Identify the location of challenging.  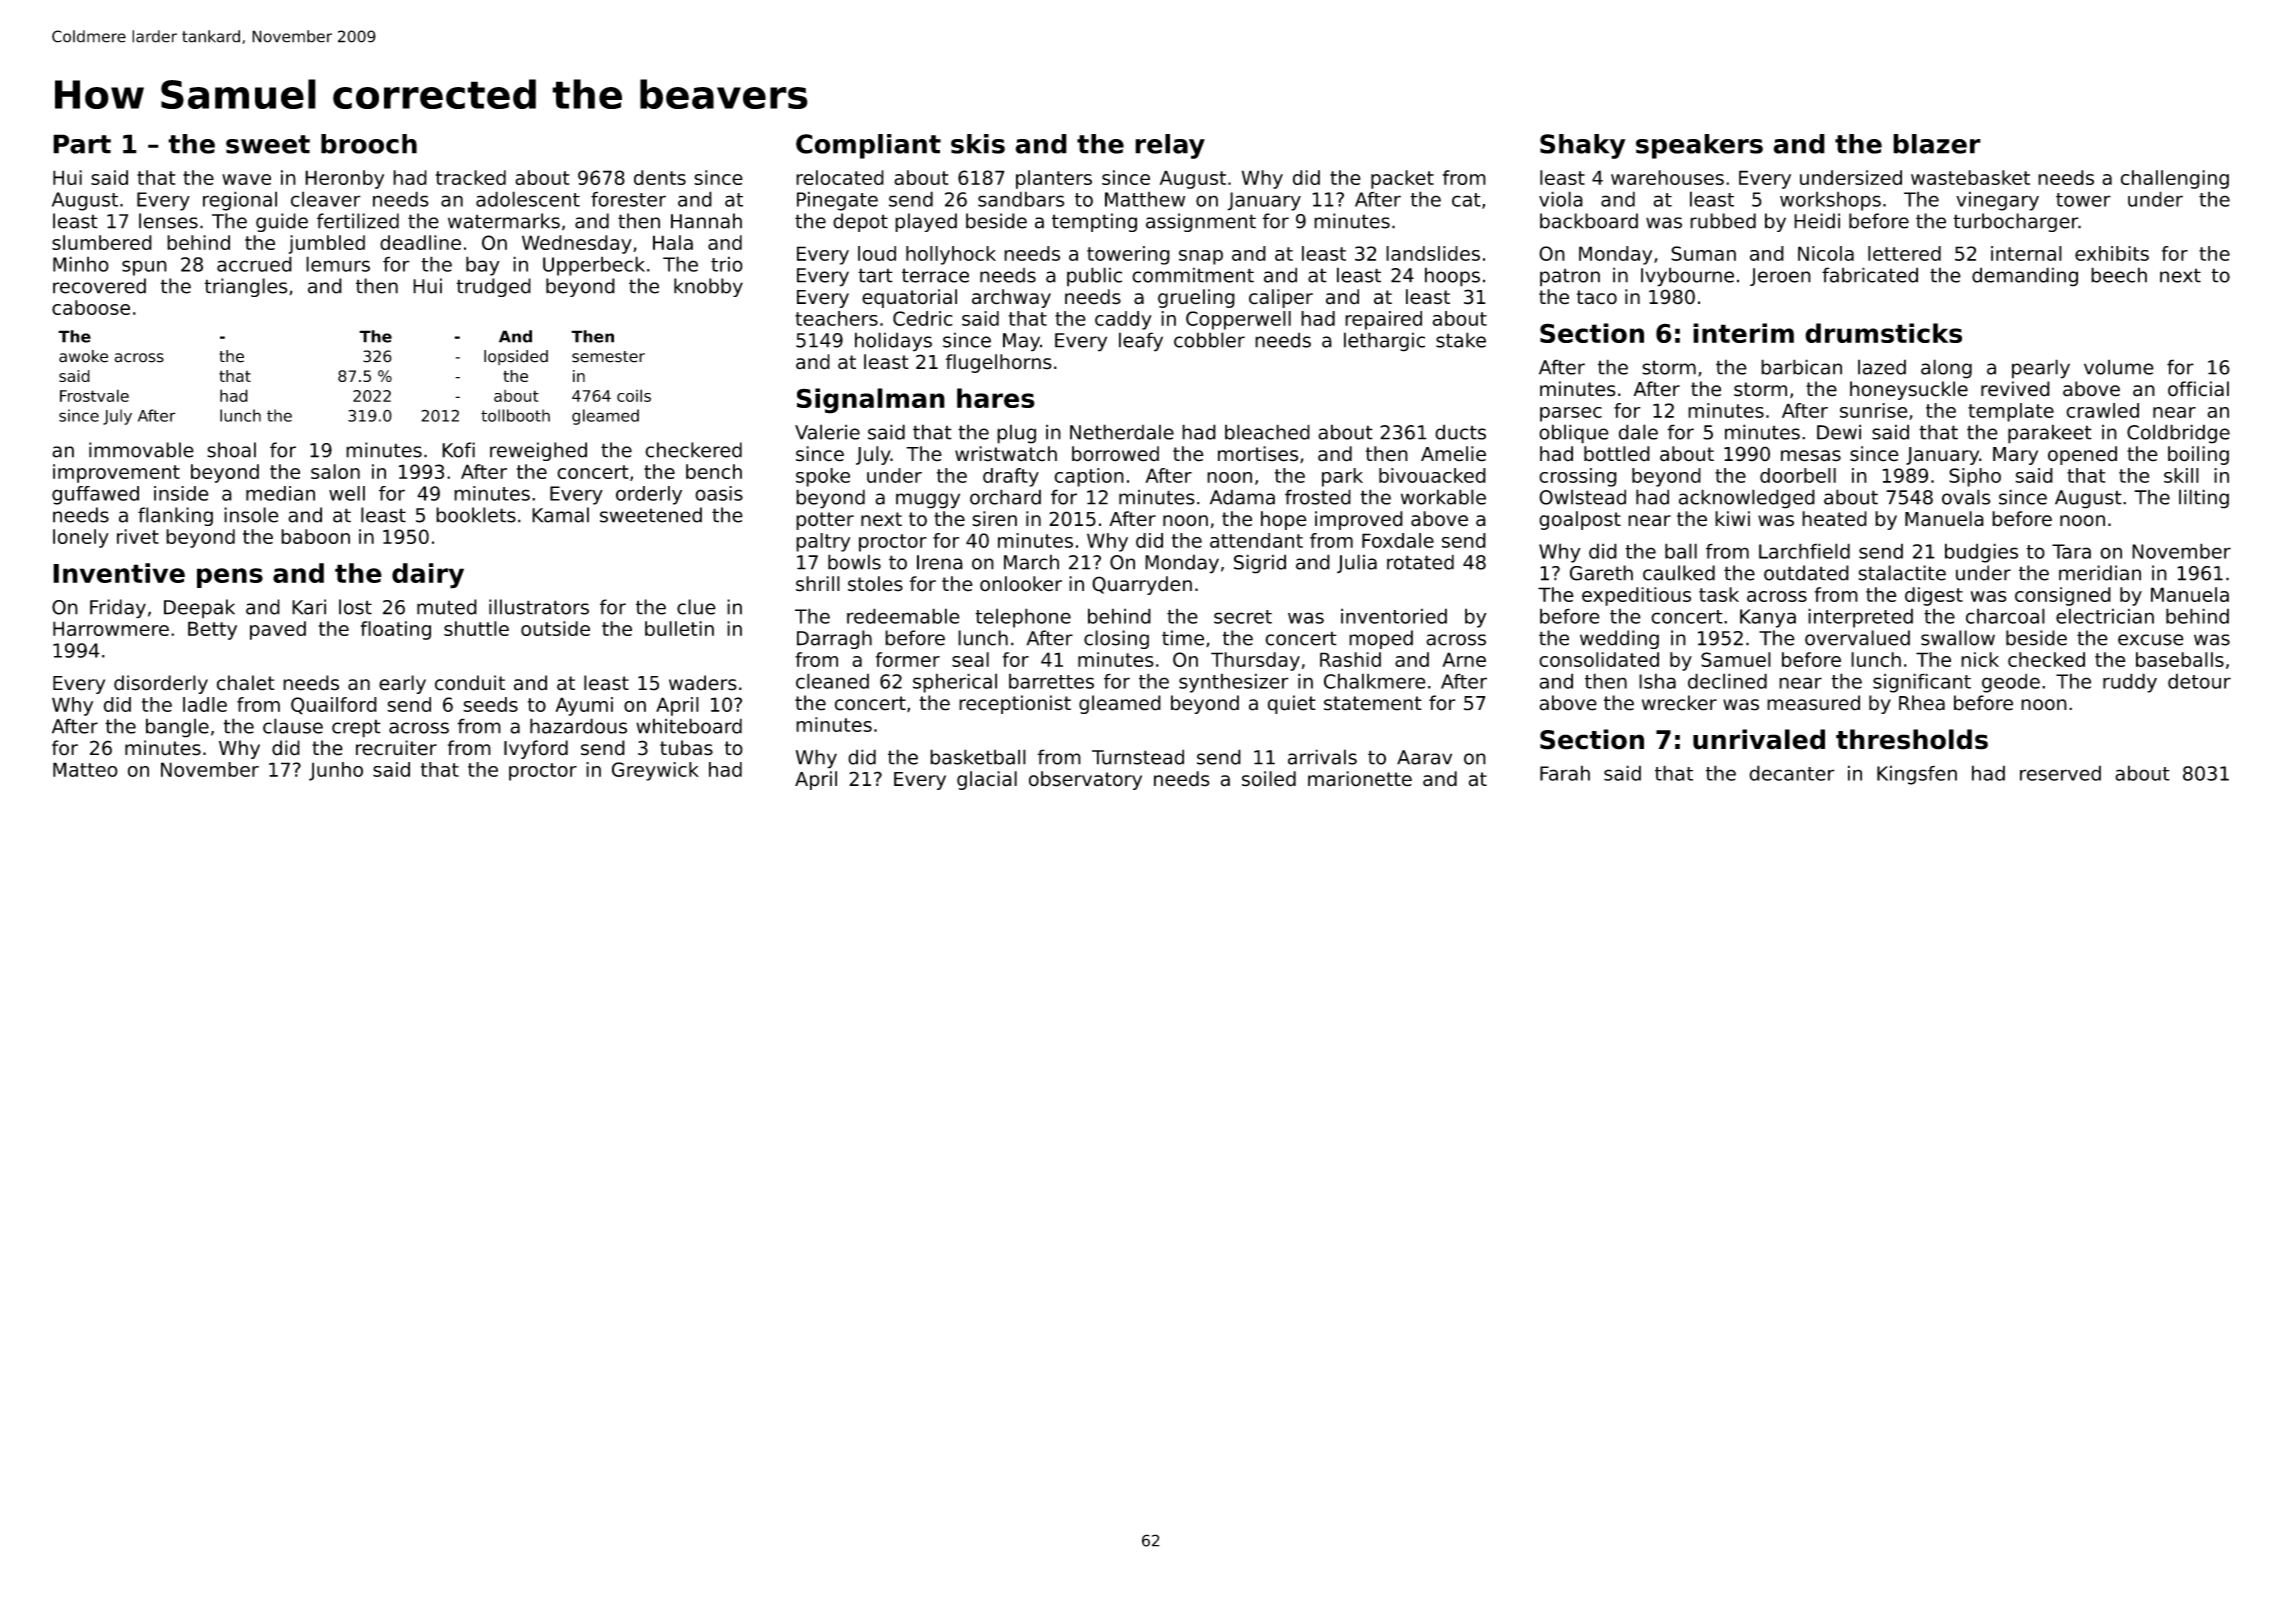
(2175, 179).
